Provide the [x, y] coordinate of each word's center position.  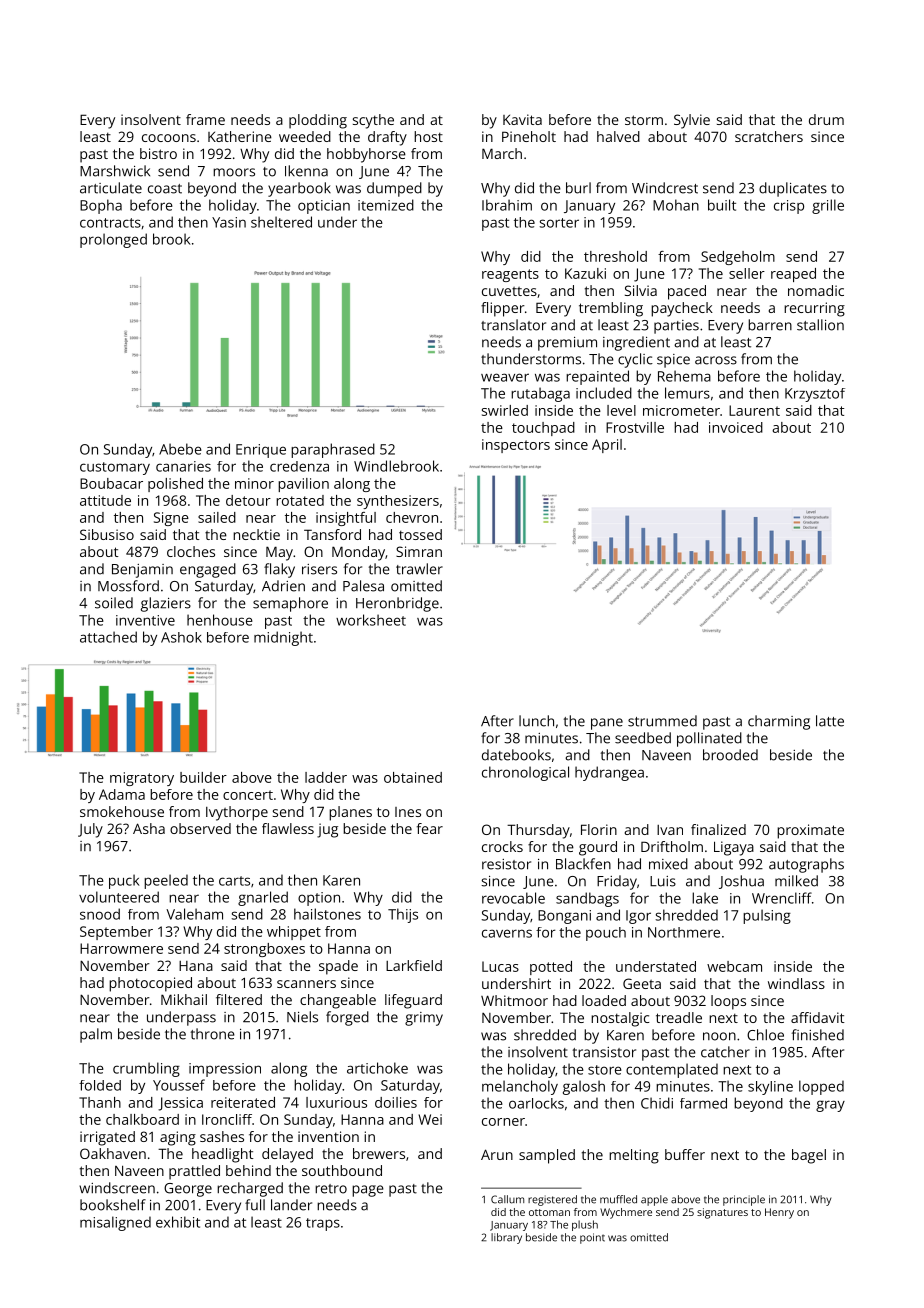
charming [779, 722]
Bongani [564, 917]
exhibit [178, 1222]
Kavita [522, 119]
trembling [611, 309]
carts [234, 881]
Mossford [128, 586]
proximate [810, 831]
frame [205, 119]
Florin [599, 829]
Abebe [180, 449]
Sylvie [692, 121]
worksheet [371, 620]
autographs [806, 865]
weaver [505, 377]
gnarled [263, 898]
